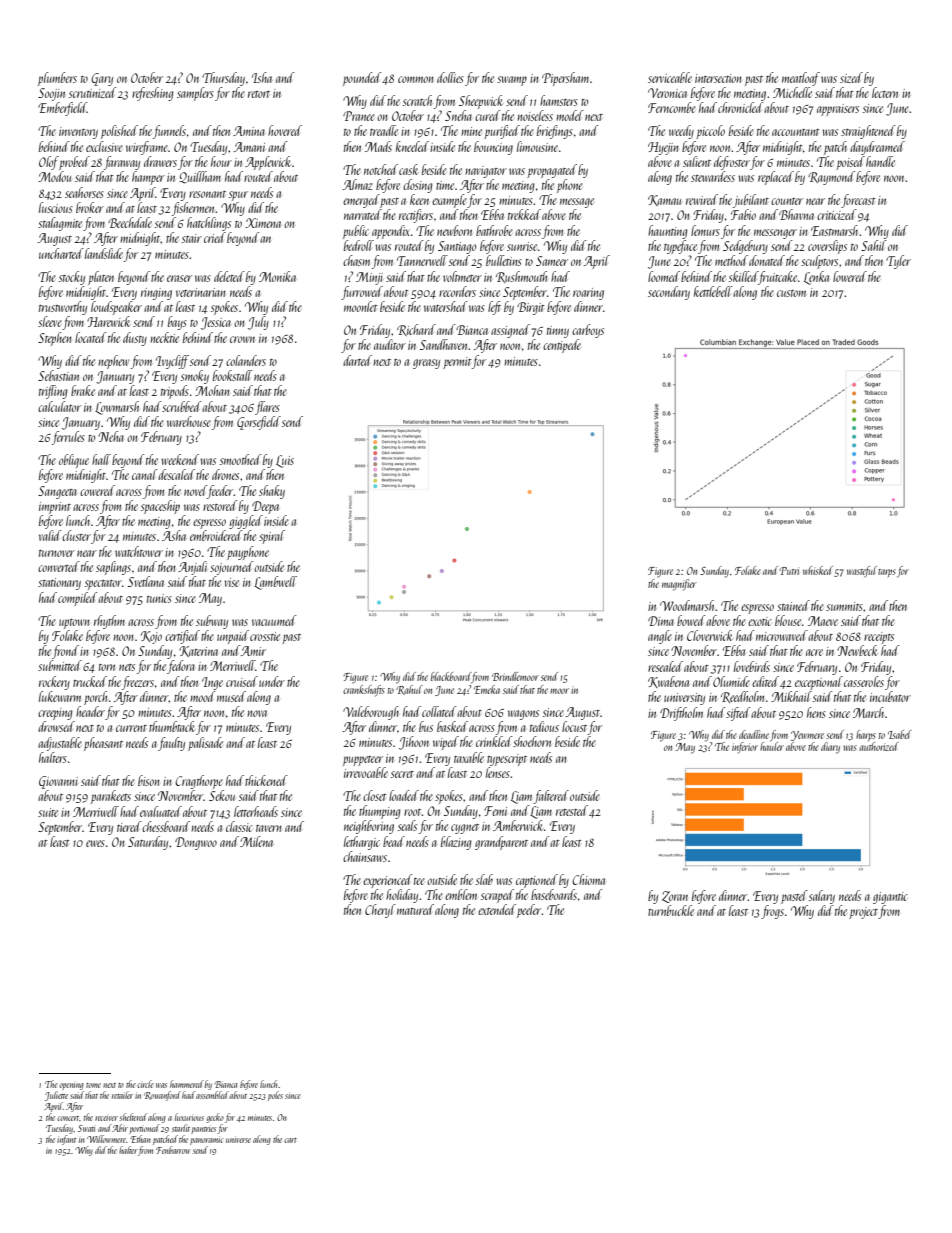  I want to click on Isha, so click(262, 77).
